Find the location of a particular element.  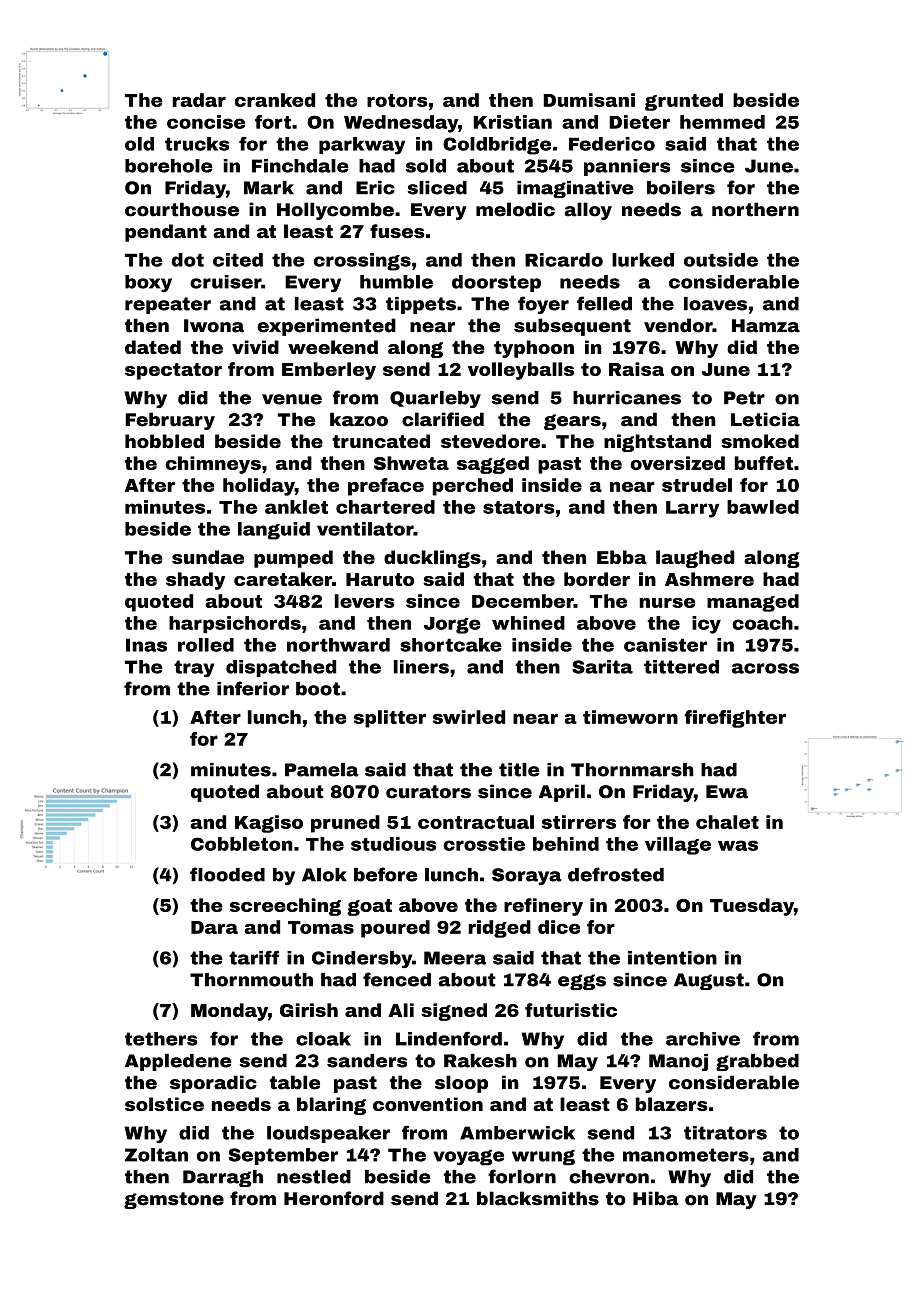

blacksmiths is located at coordinates (538, 1198).
